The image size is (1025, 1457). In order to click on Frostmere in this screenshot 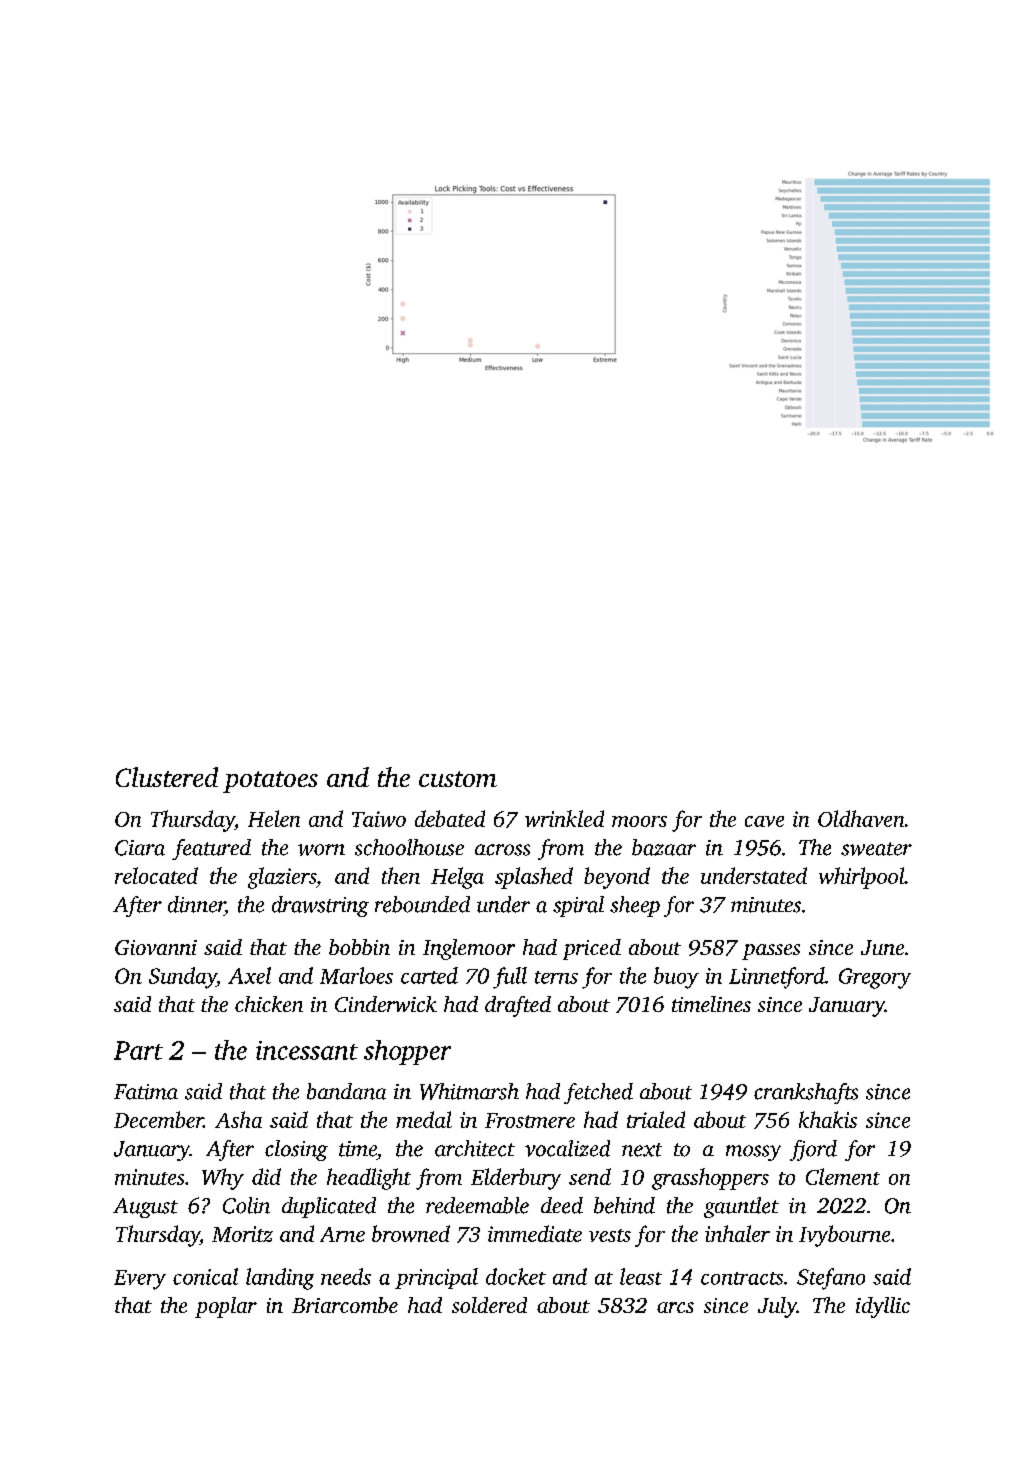, I will do `click(530, 1120)`.
